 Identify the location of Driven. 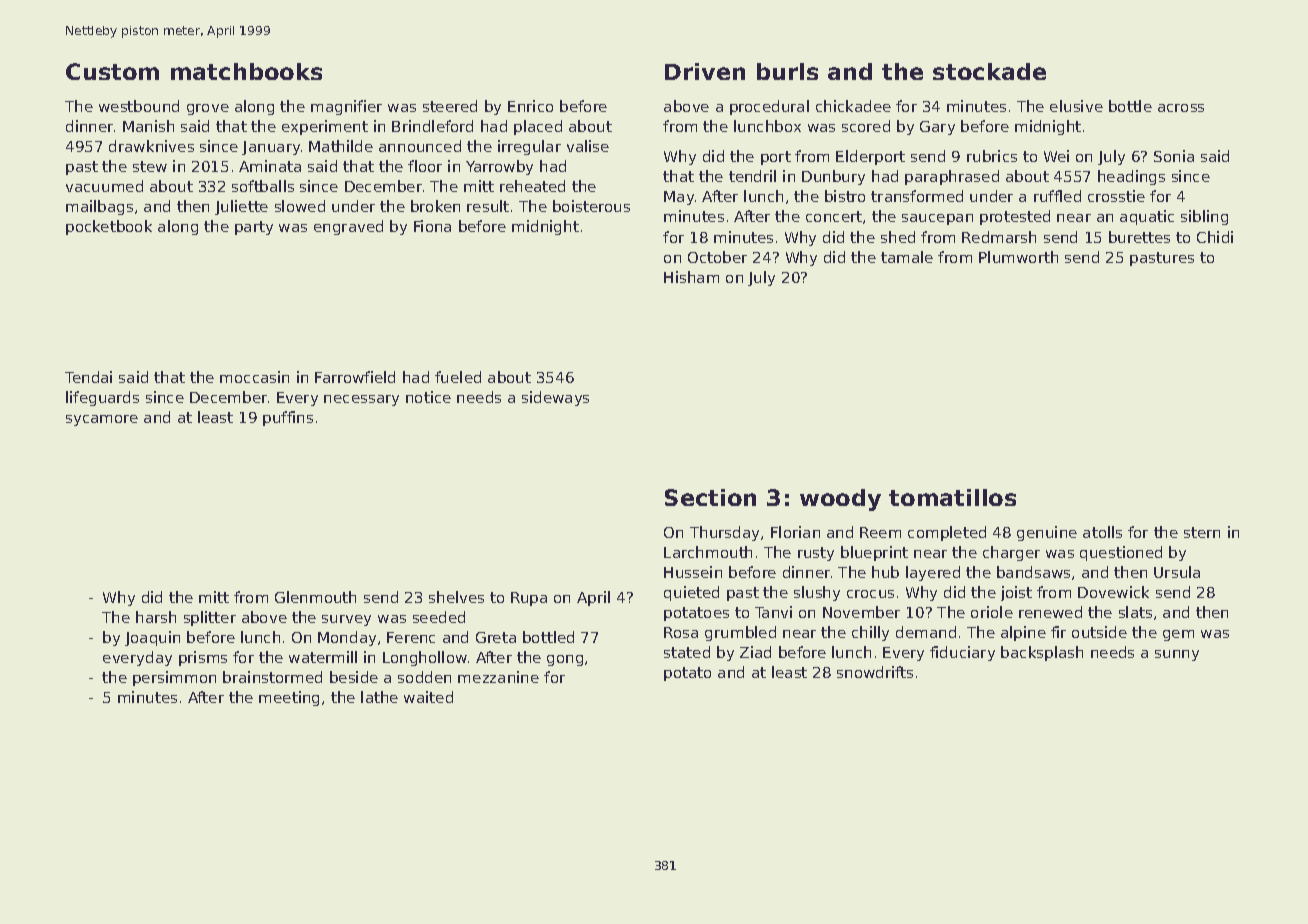
(705, 71).
